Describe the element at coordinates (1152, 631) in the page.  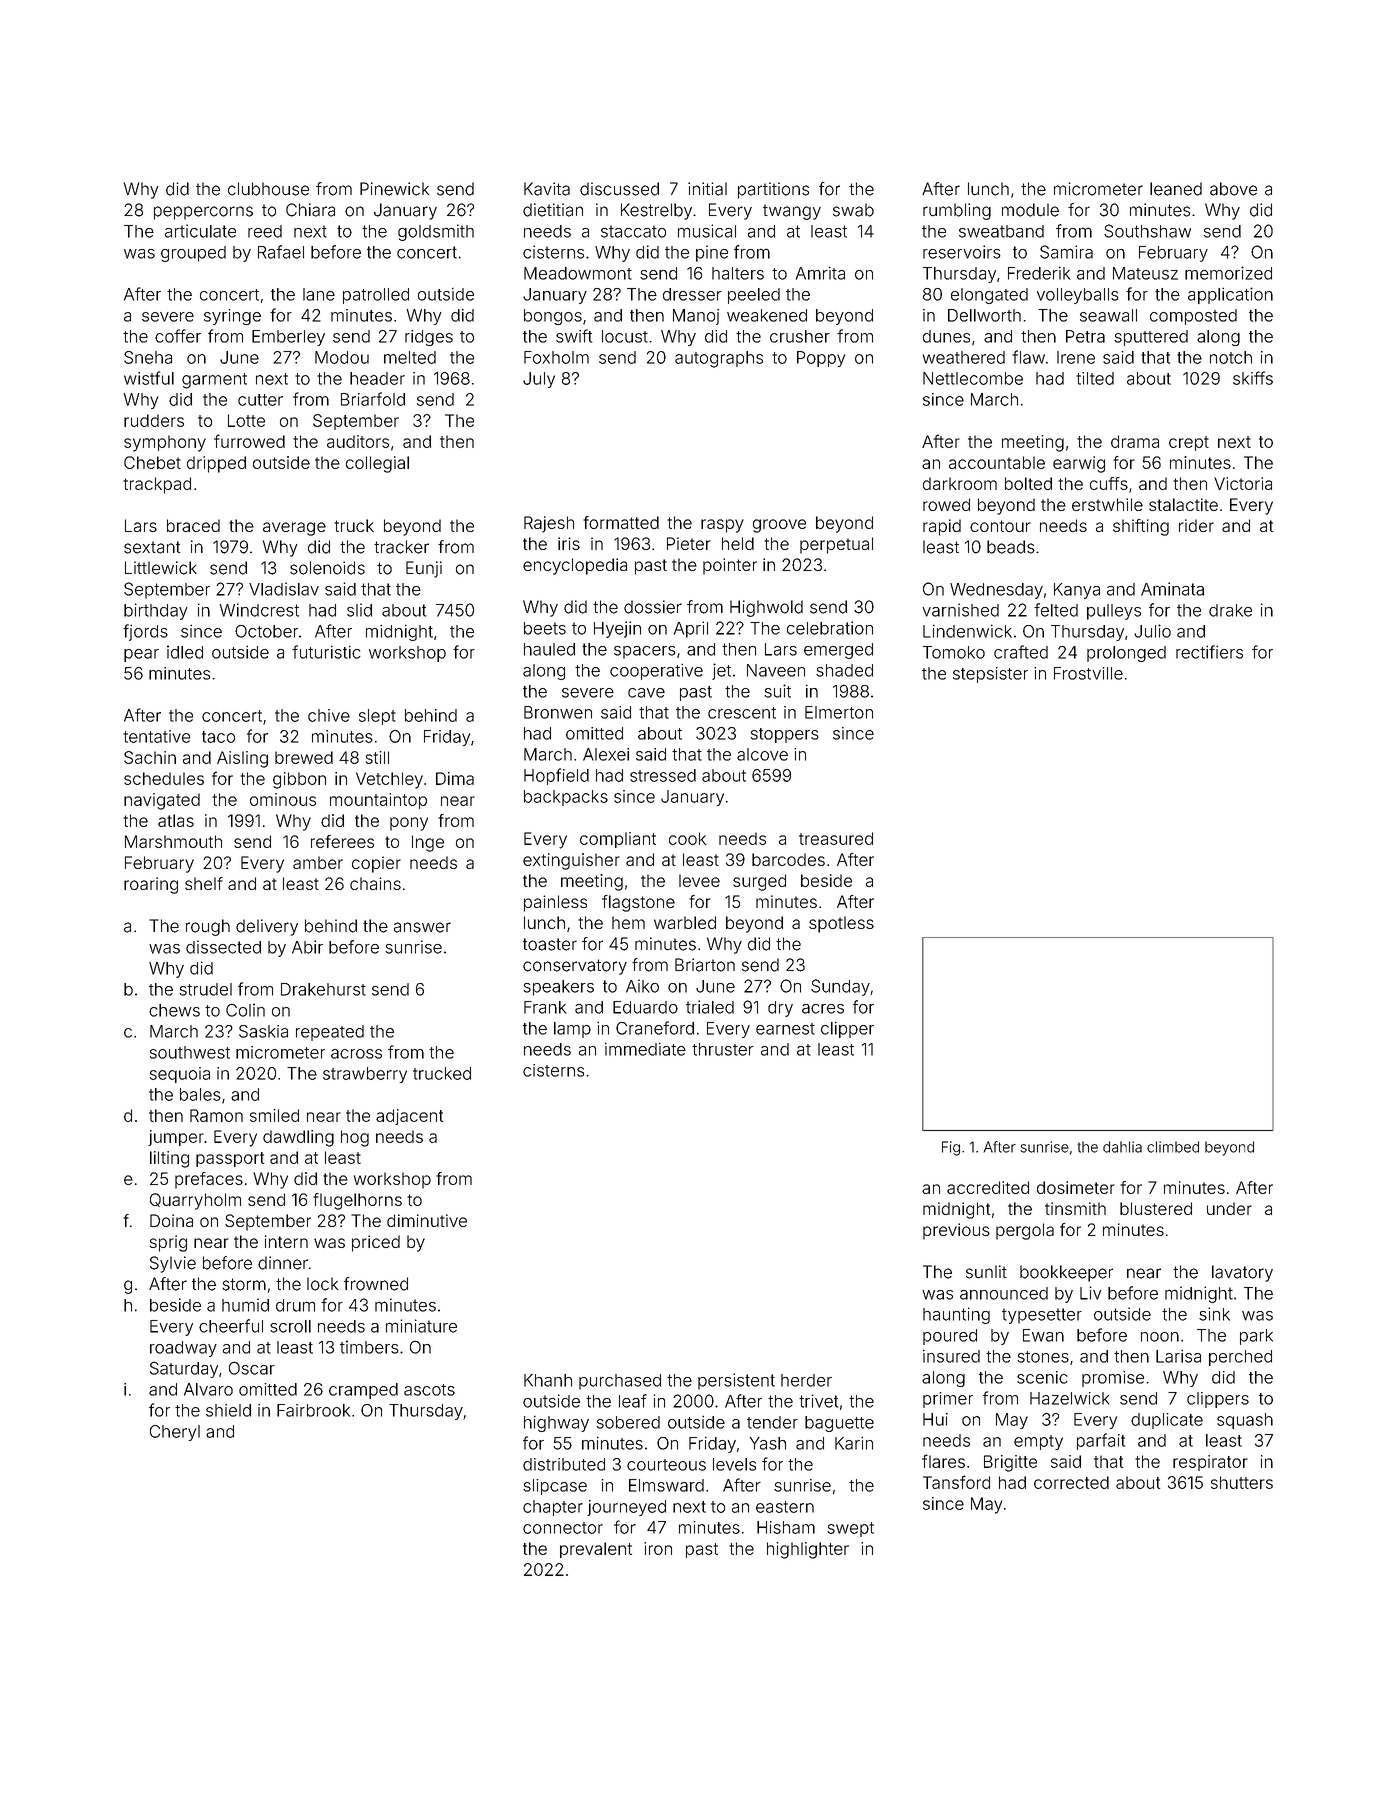
I see `Julio` at that location.
